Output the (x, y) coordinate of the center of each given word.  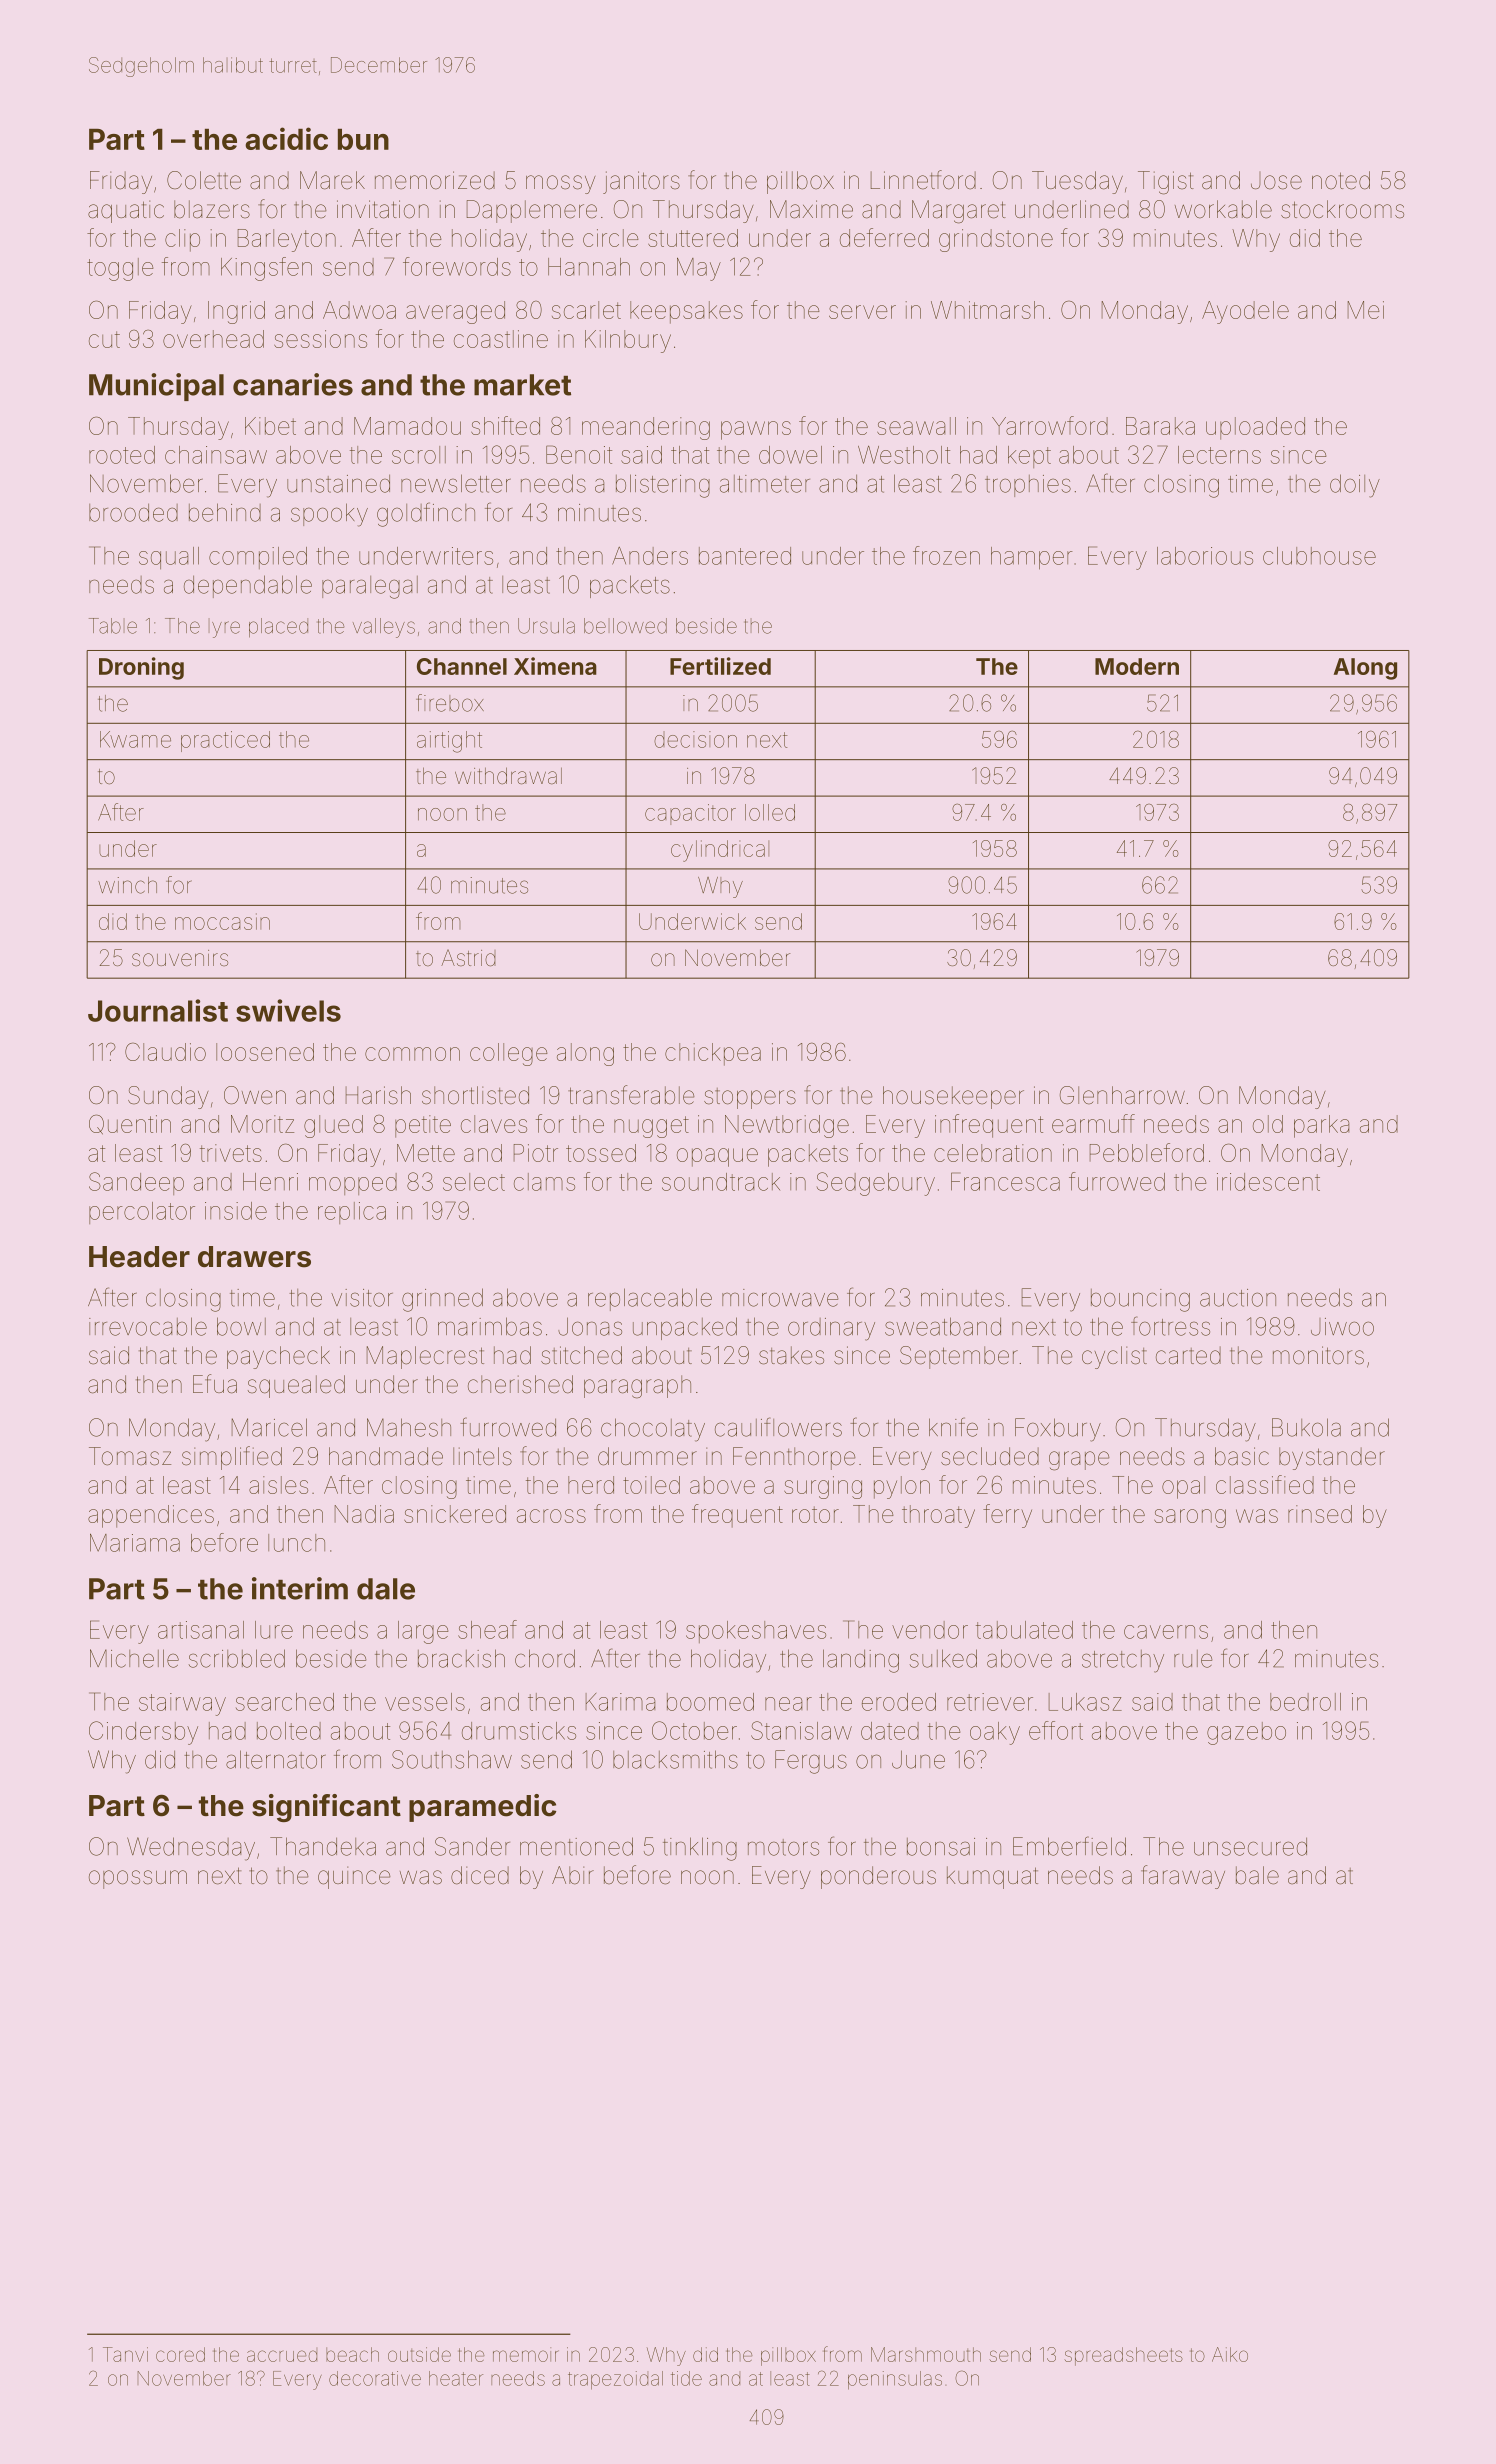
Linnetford (923, 180)
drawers (254, 1257)
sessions (320, 339)
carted (1188, 1355)
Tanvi (125, 2354)
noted (1341, 180)
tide (686, 2378)
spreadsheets (1123, 2356)
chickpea (713, 1054)
